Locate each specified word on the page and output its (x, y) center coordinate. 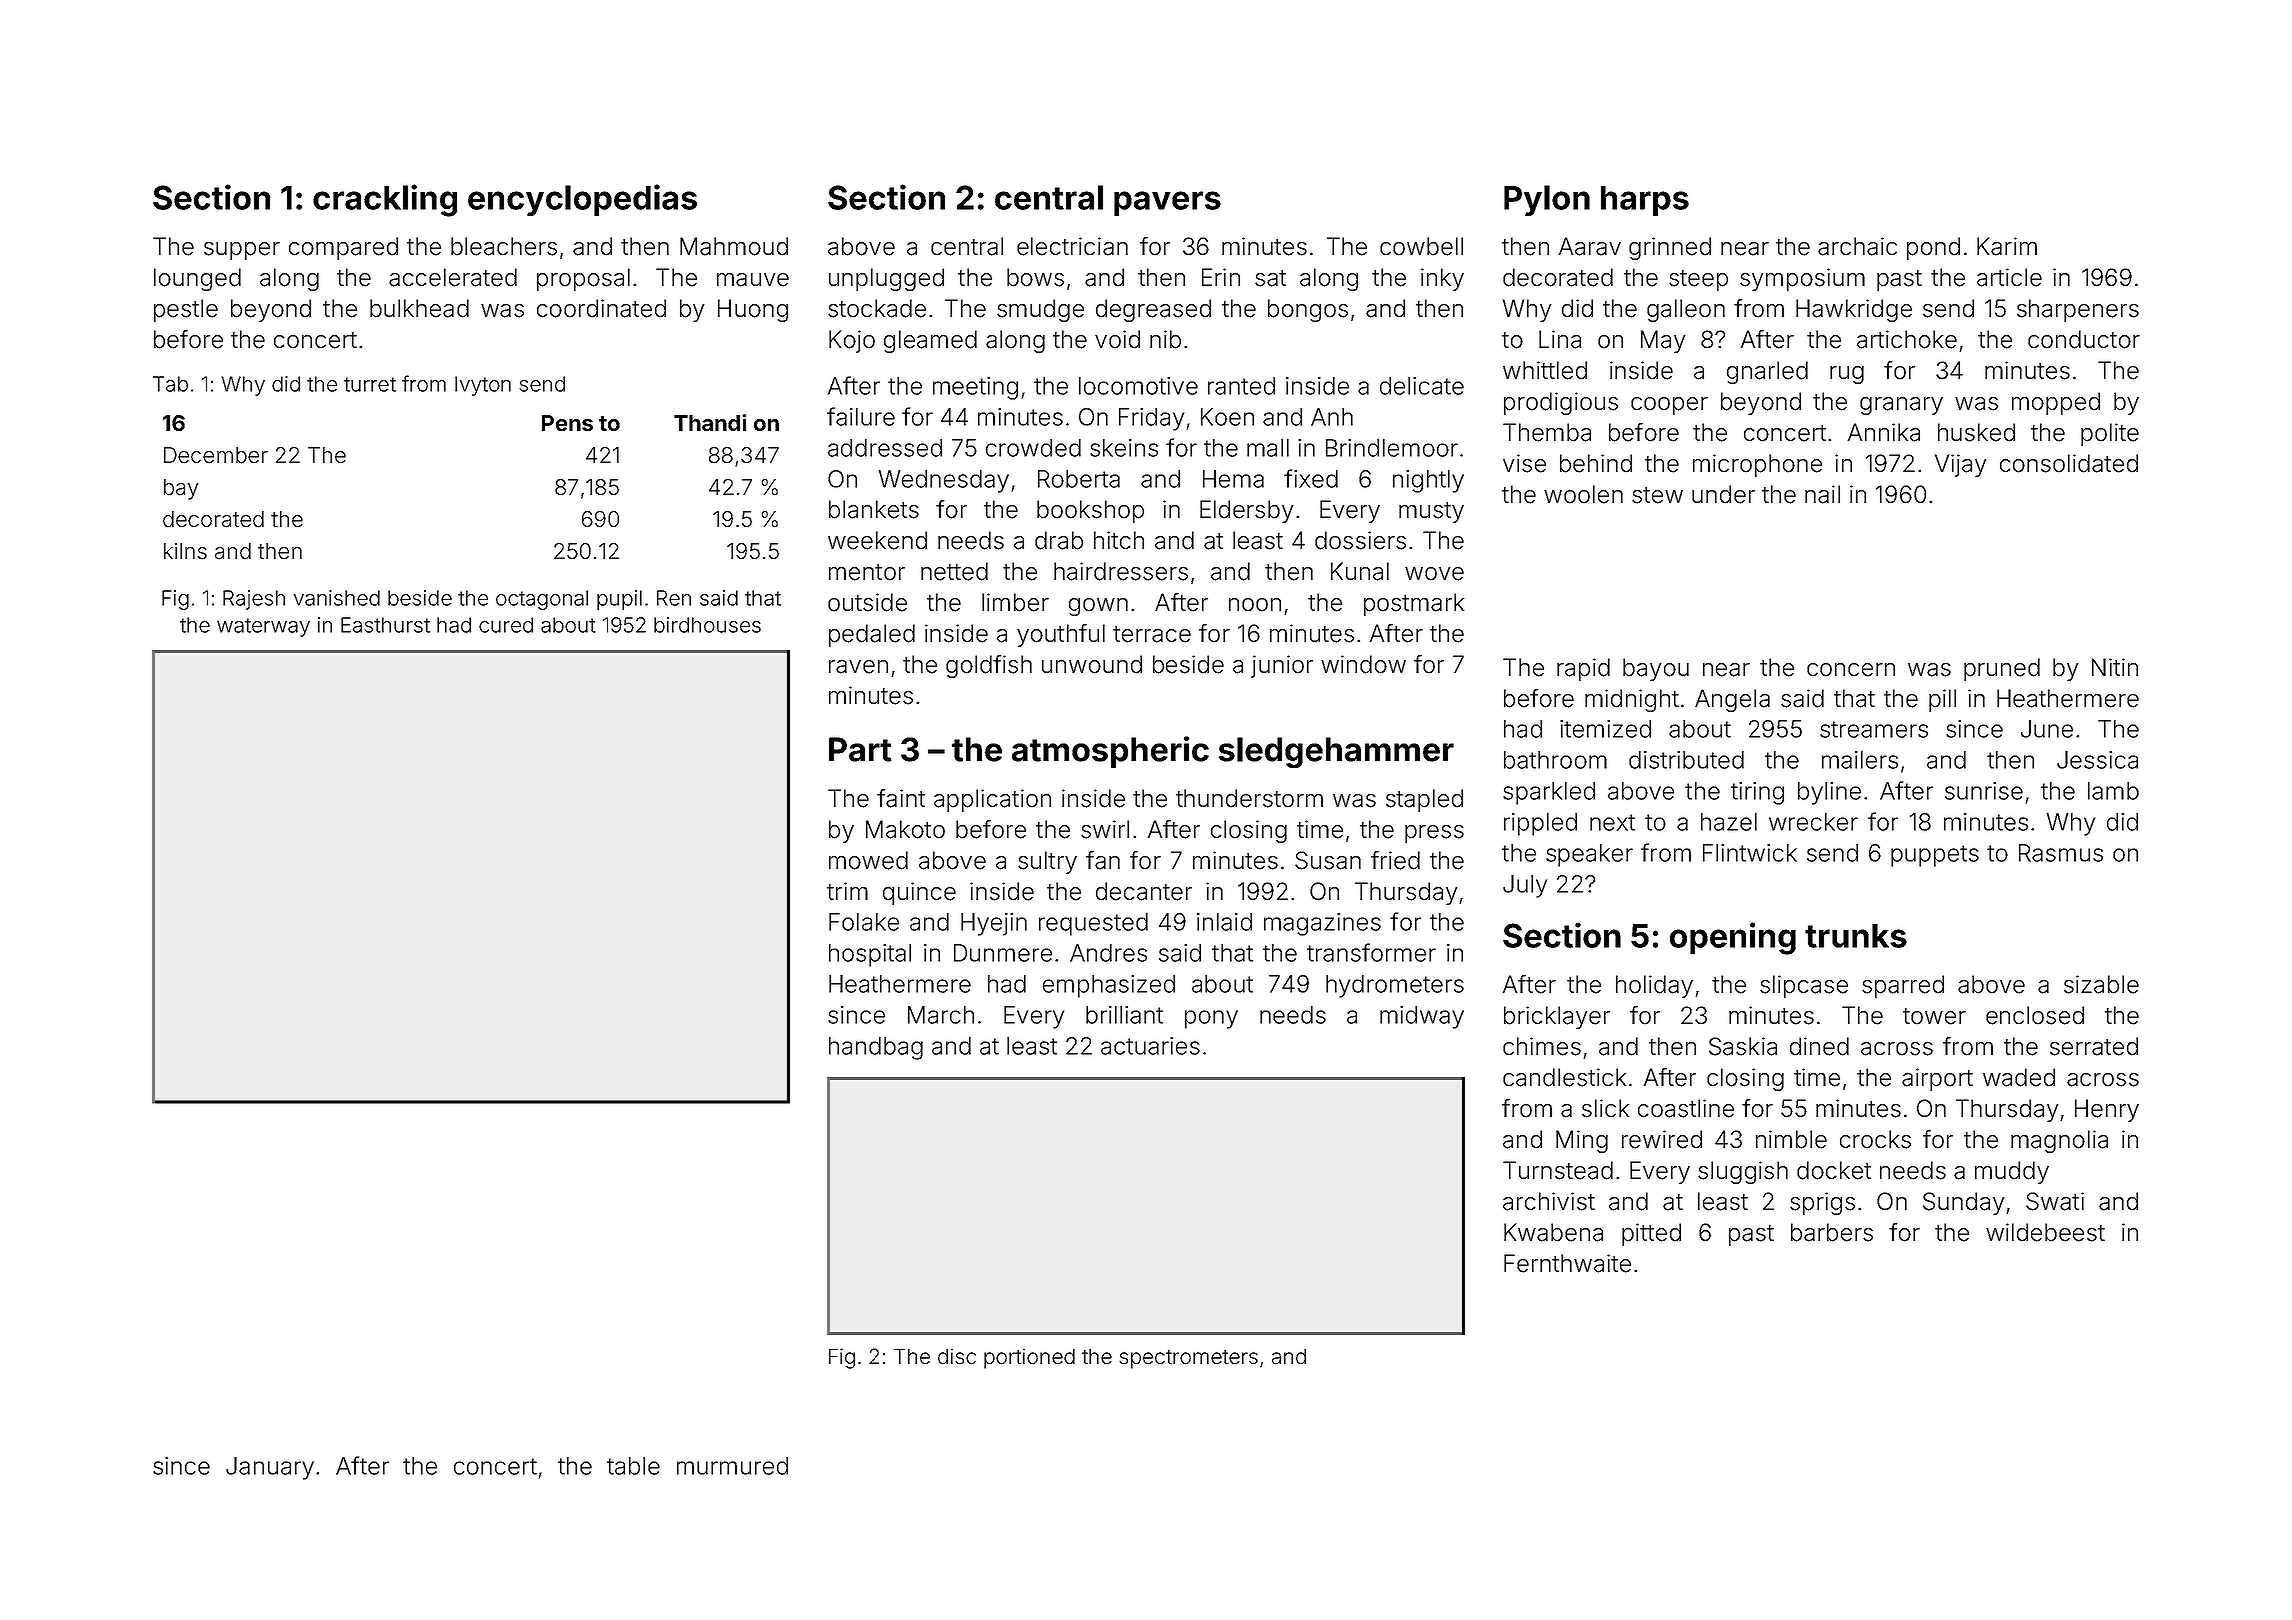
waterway (263, 627)
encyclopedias (582, 200)
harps (1645, 201)
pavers (1167, 203)
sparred (1903, 986)
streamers (1874, 729)
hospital (870, 955)
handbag (876, 1048)
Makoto (905, 829)
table (633, 1466)
